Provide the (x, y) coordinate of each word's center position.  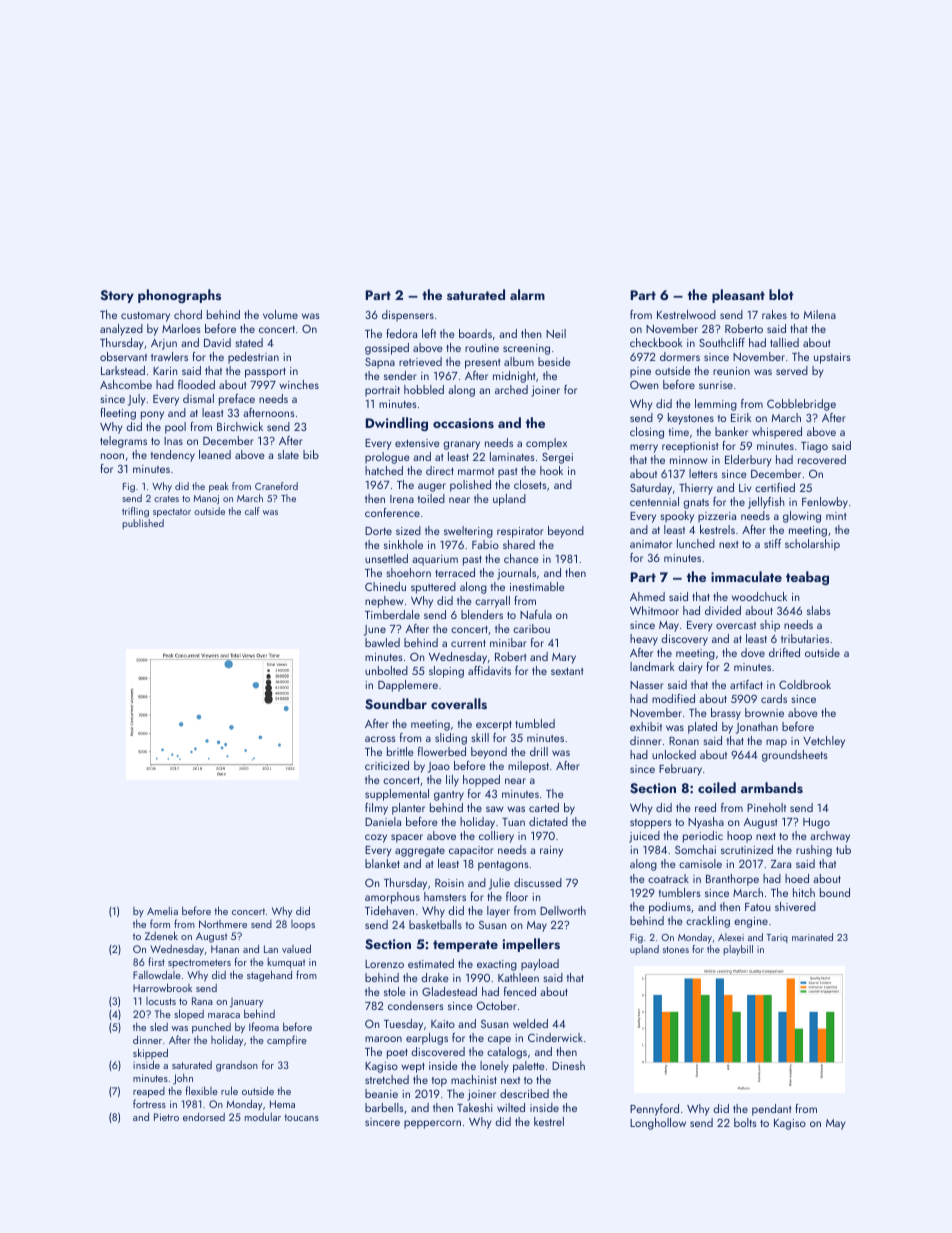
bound (835, 892)
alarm (527, 294)
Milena (820, 314)
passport (265, 373)
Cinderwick (555, 1037)
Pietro (166, 1117)
